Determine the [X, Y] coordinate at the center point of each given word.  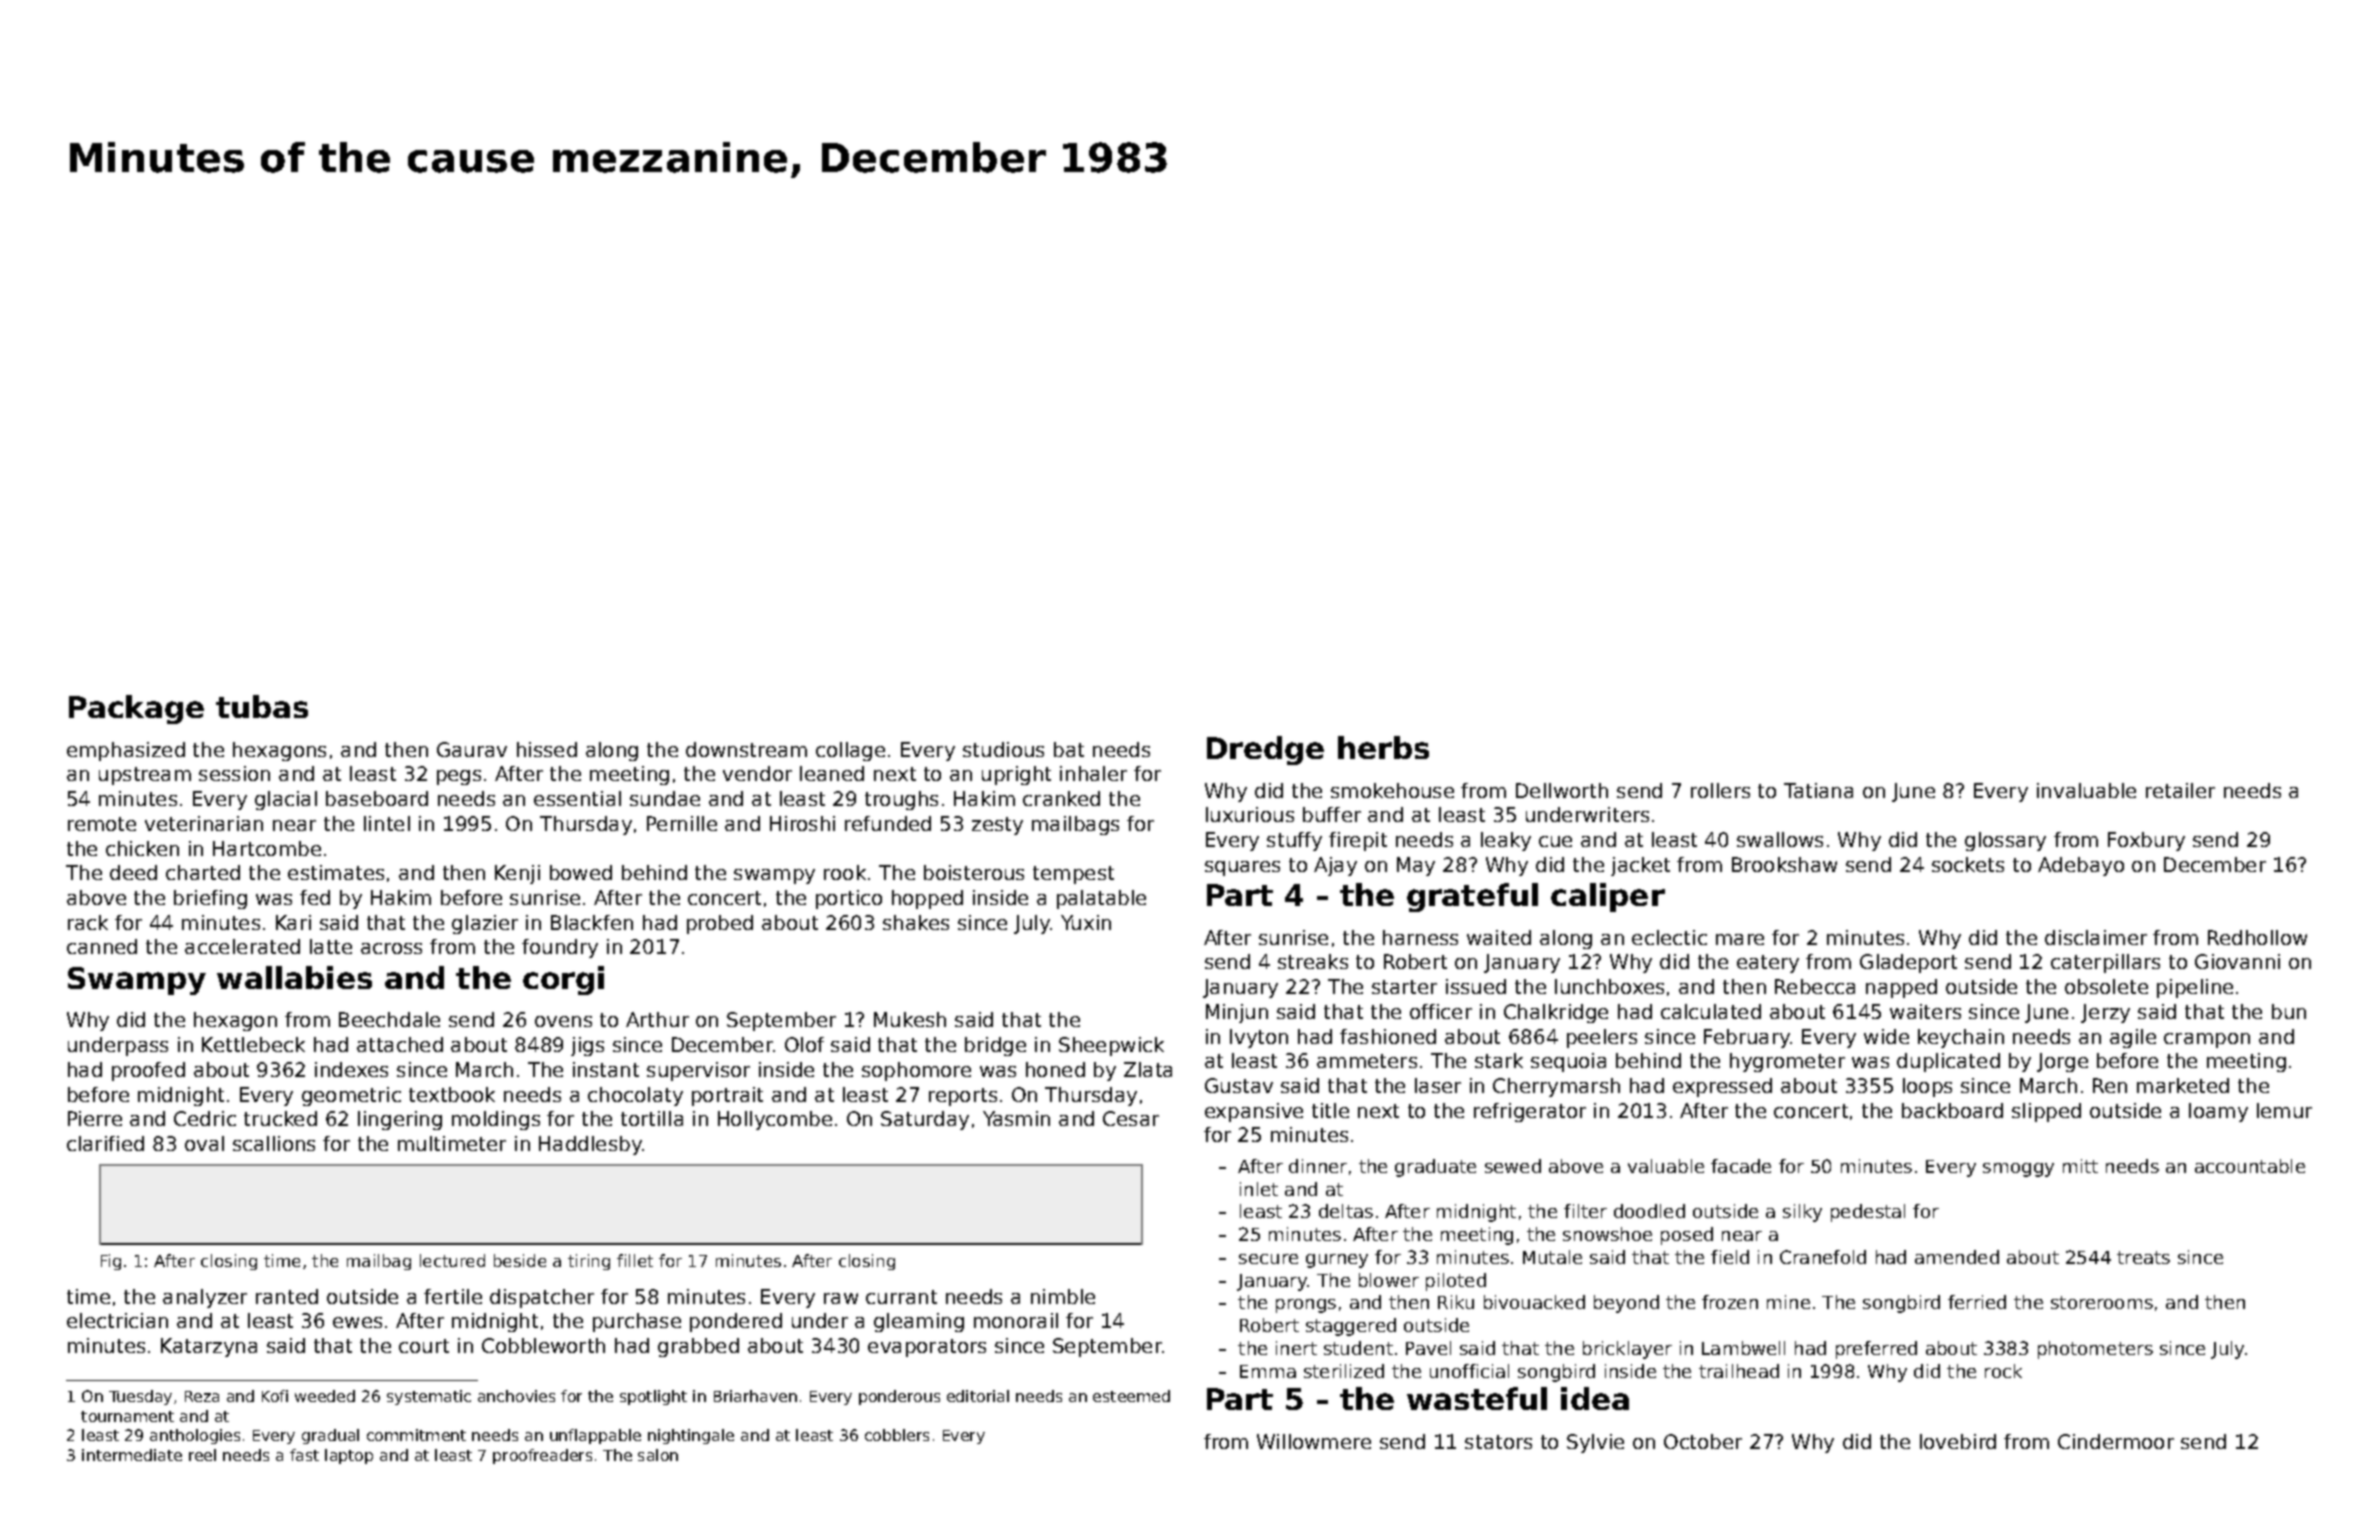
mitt [2080, 1166]
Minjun [1237, 1013]
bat [1069, 749]
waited [1499, 937]
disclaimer [2096, 937]
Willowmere [1314, 1441]
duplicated [1948, 1062]
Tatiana [1818, 790]
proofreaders [542, 1456]
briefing [210, 899]
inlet [1259, 1189]
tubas [262, 706]
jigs [587, 1046]
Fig [111, 1262]
